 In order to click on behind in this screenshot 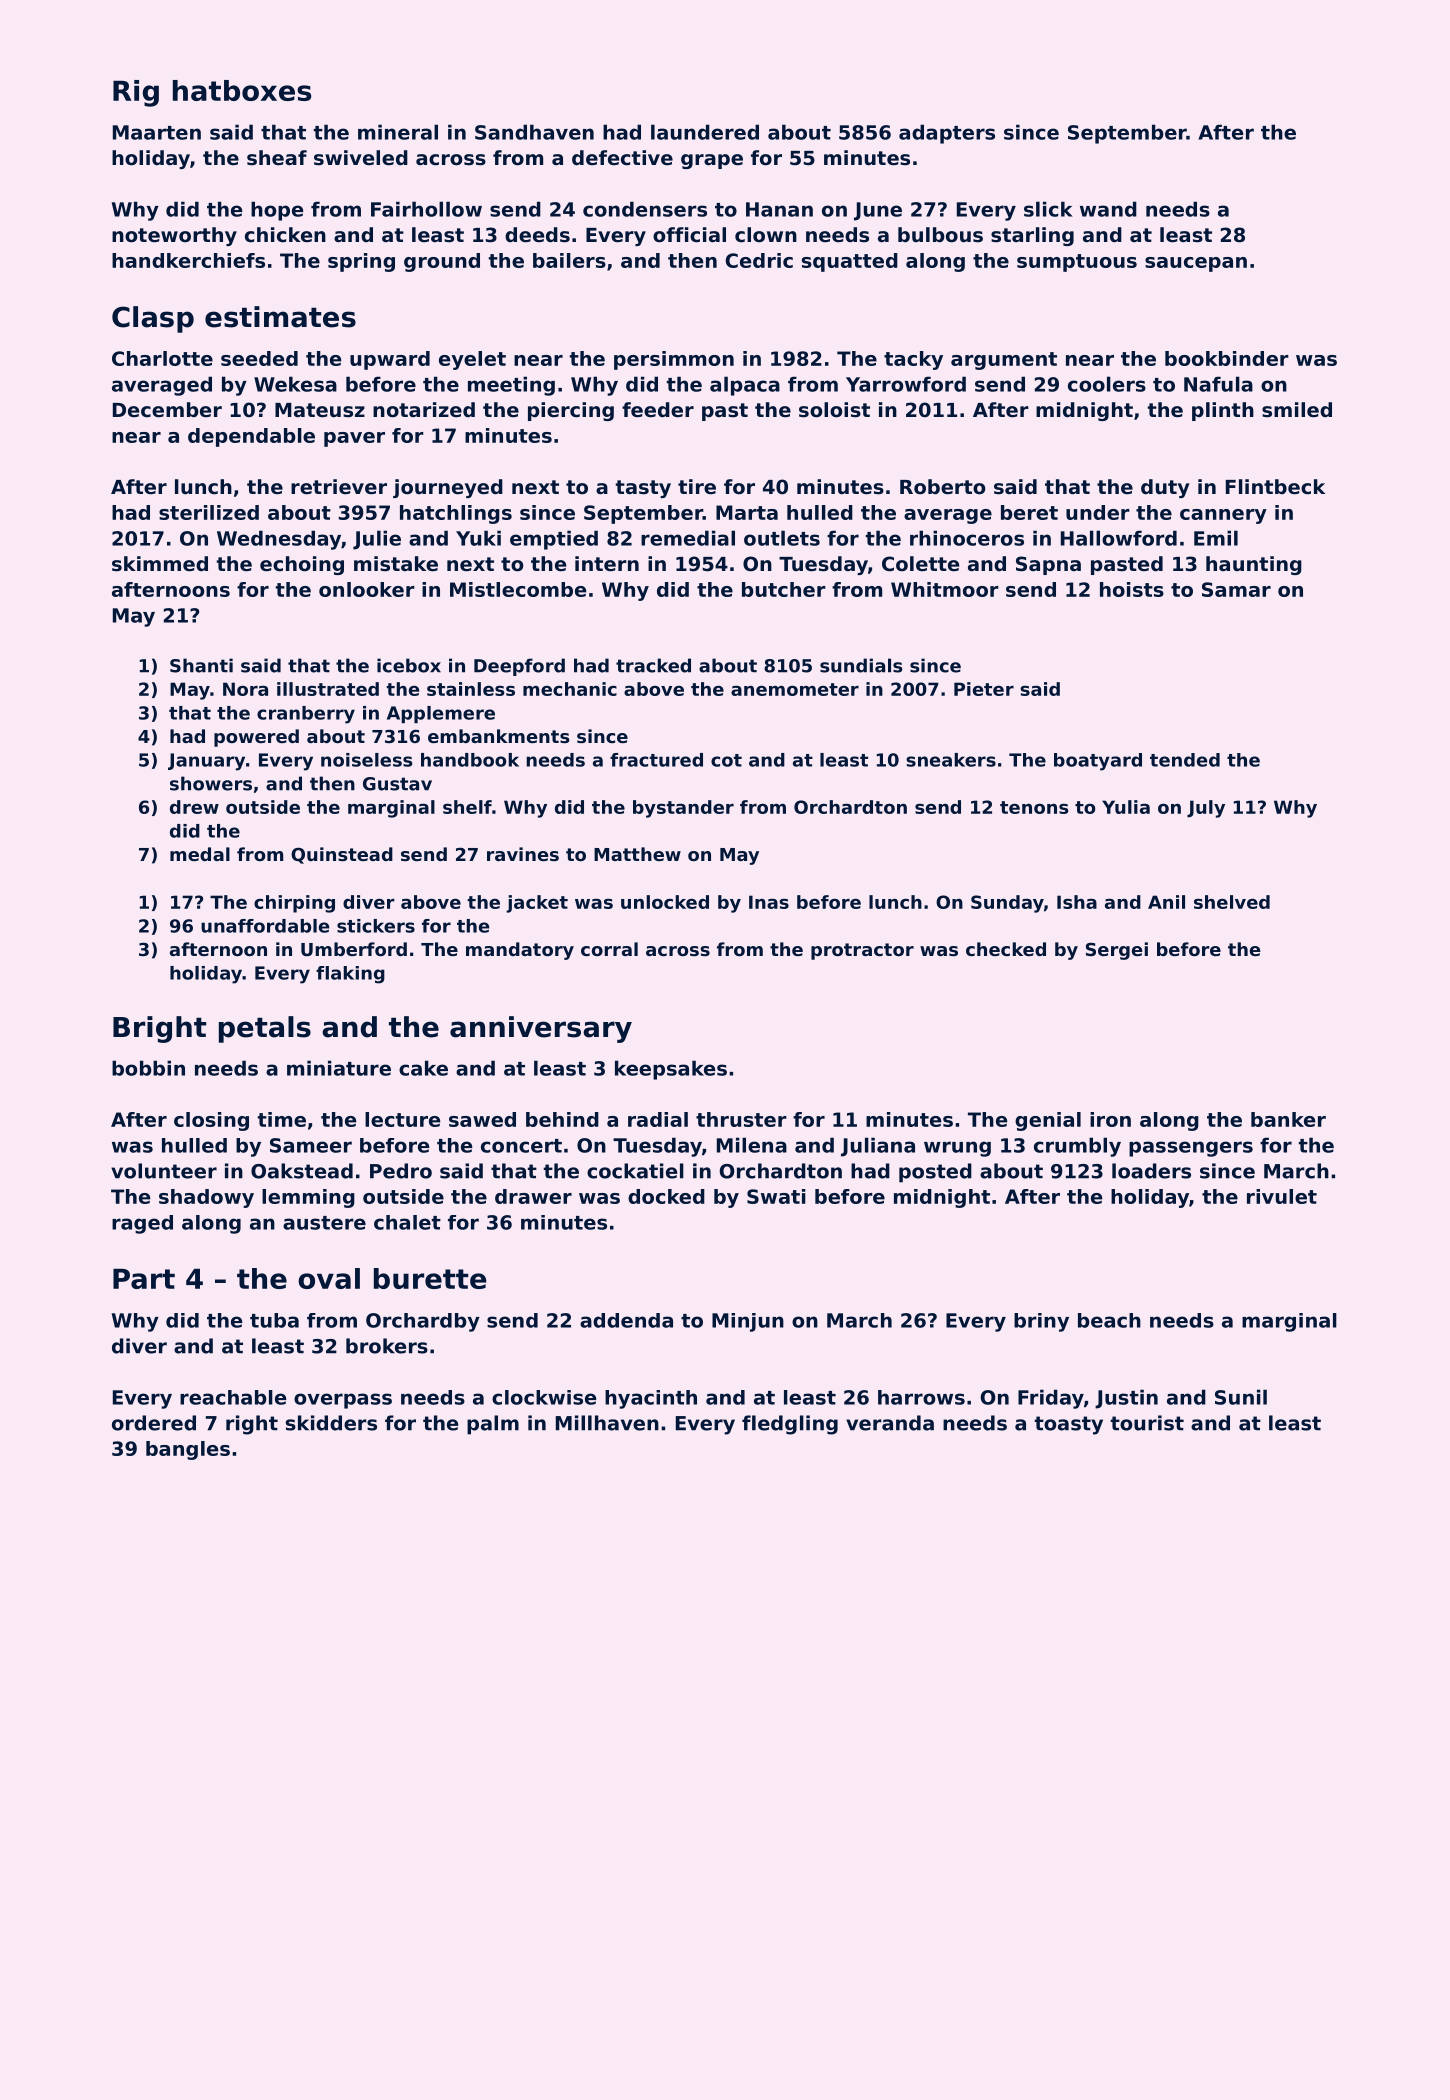, I will do `click(562, 1119)`.
